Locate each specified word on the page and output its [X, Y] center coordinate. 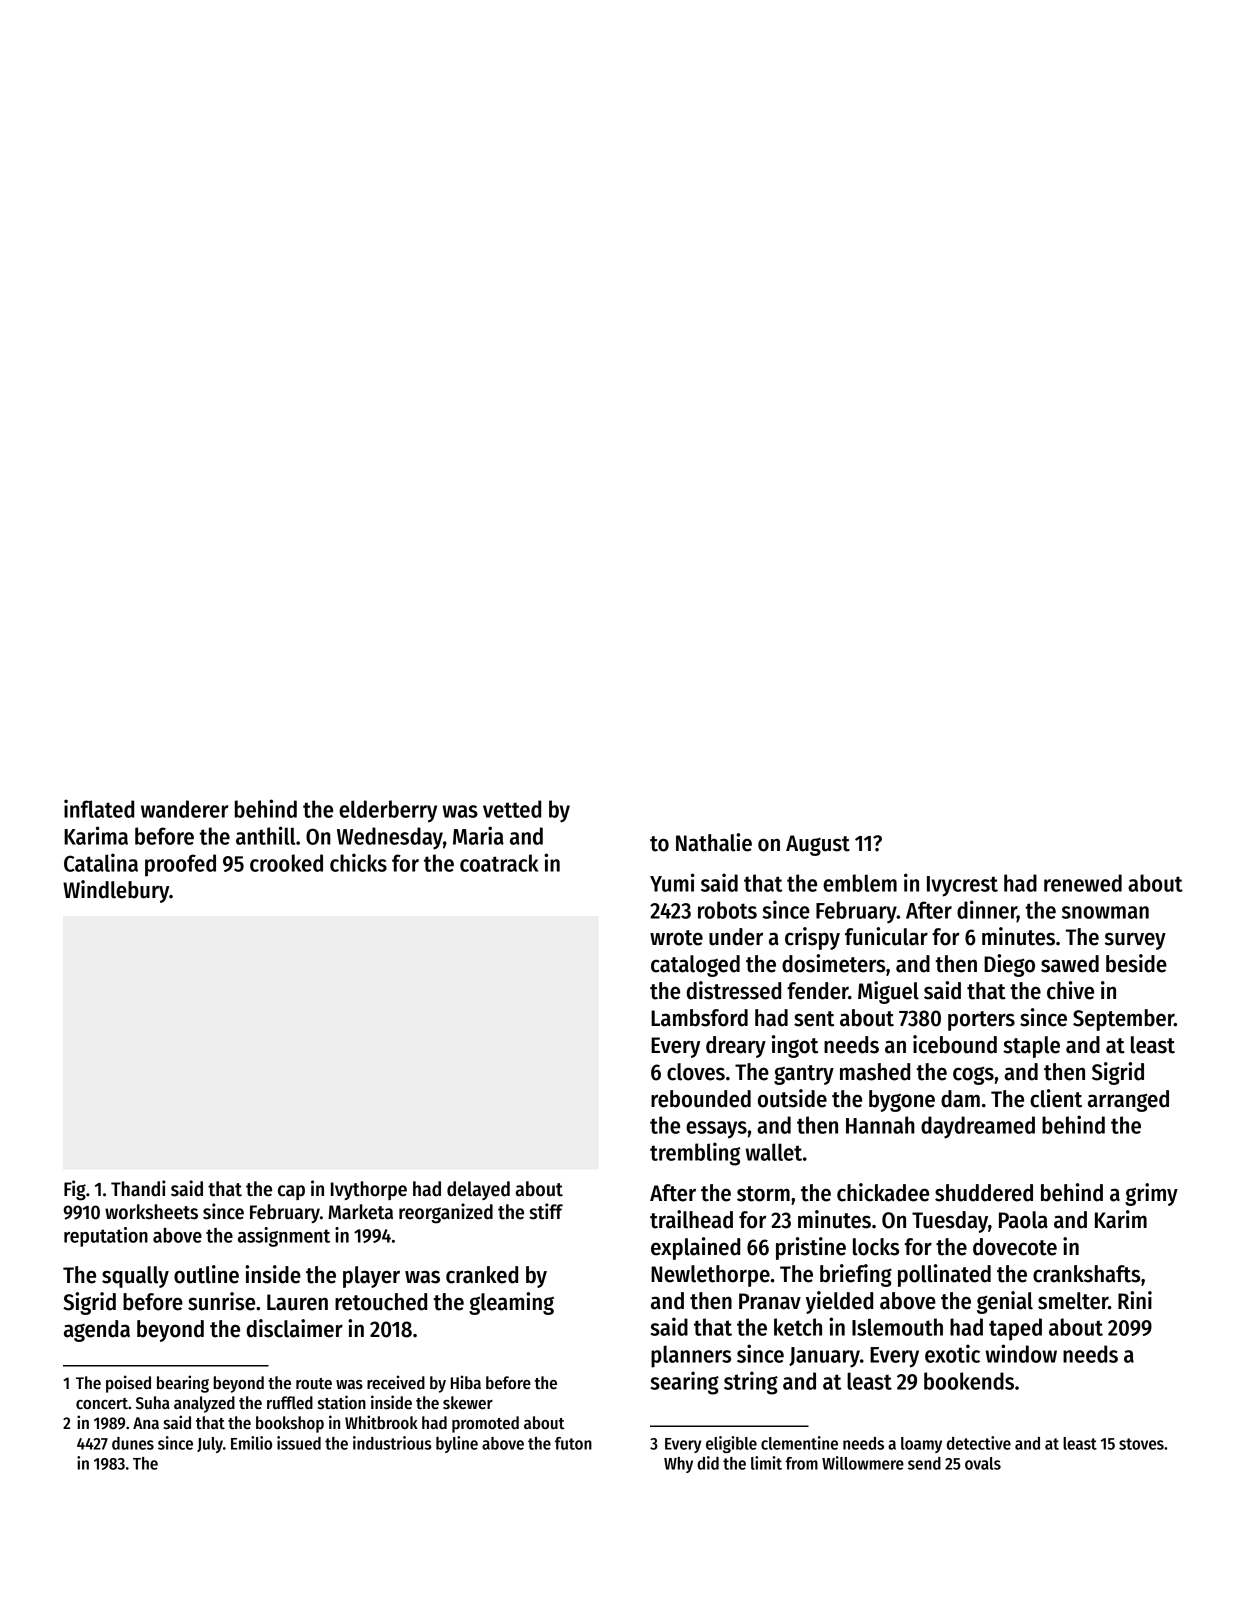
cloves [696, 1072]
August [818, 845]
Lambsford [699, 1018]
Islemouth [897, 1327]
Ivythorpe [369, 1190]
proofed [180, 865]
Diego [1009, 965]
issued [299, 1443]
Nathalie [714, 842]
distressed [733, 990]
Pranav [770, 1301]
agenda [97, 1331]
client [1056, 1098]
